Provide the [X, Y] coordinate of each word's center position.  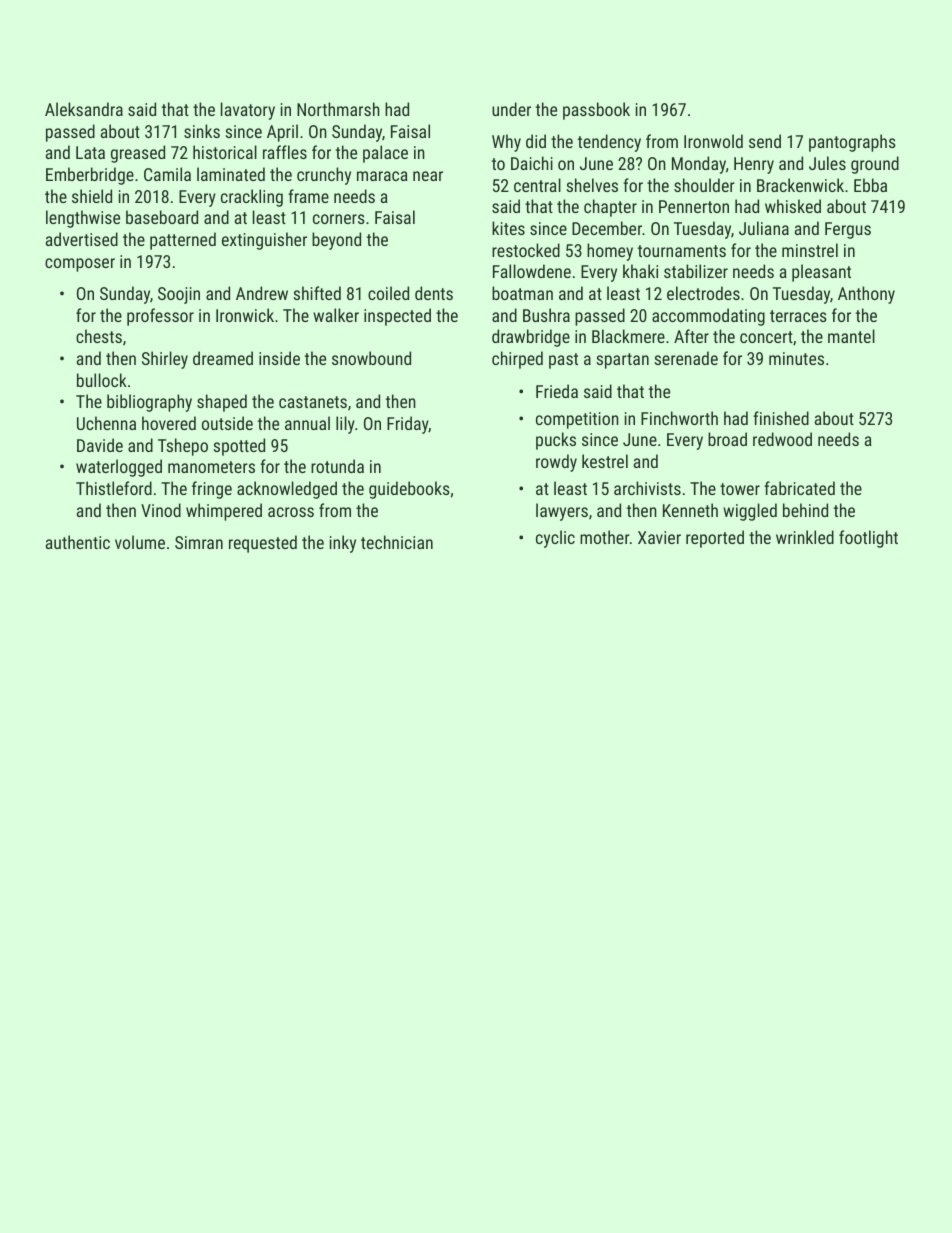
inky [343, 544]
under [511, 109]
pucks [556, 441]
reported [715, 539]
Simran [199, 542]
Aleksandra [84, 109]
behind [805, 510]
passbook [596, 111]
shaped [222, 403]
